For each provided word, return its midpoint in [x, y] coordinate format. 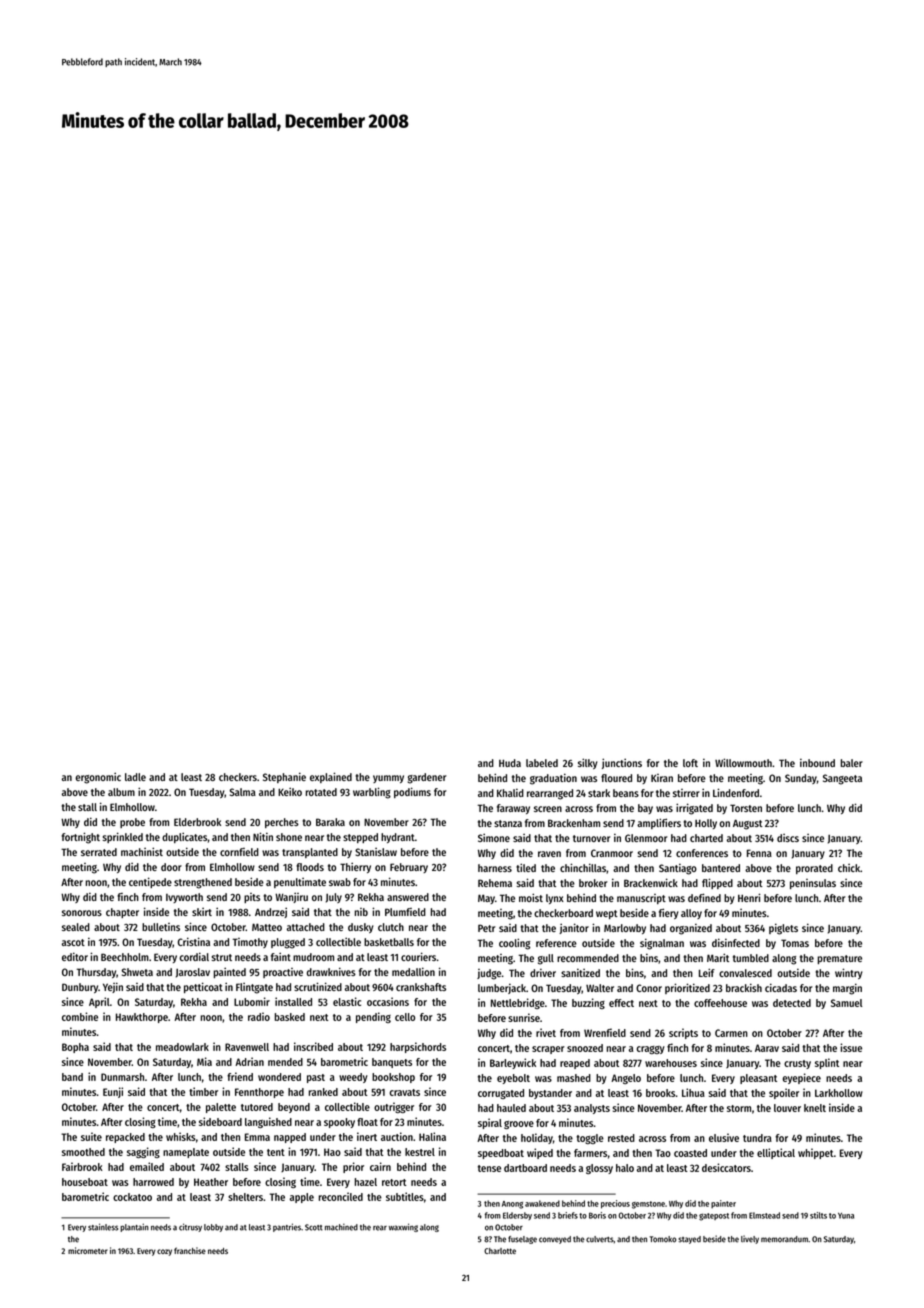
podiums [412, 792]
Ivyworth [184, 898]
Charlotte [500, 1251]
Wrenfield [605, 1032]
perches [282, 823]
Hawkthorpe [142, 1018]
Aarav [767, 1048]
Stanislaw [376, 852]
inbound [817, 763]
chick [849, 868]
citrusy [190, 1227]
